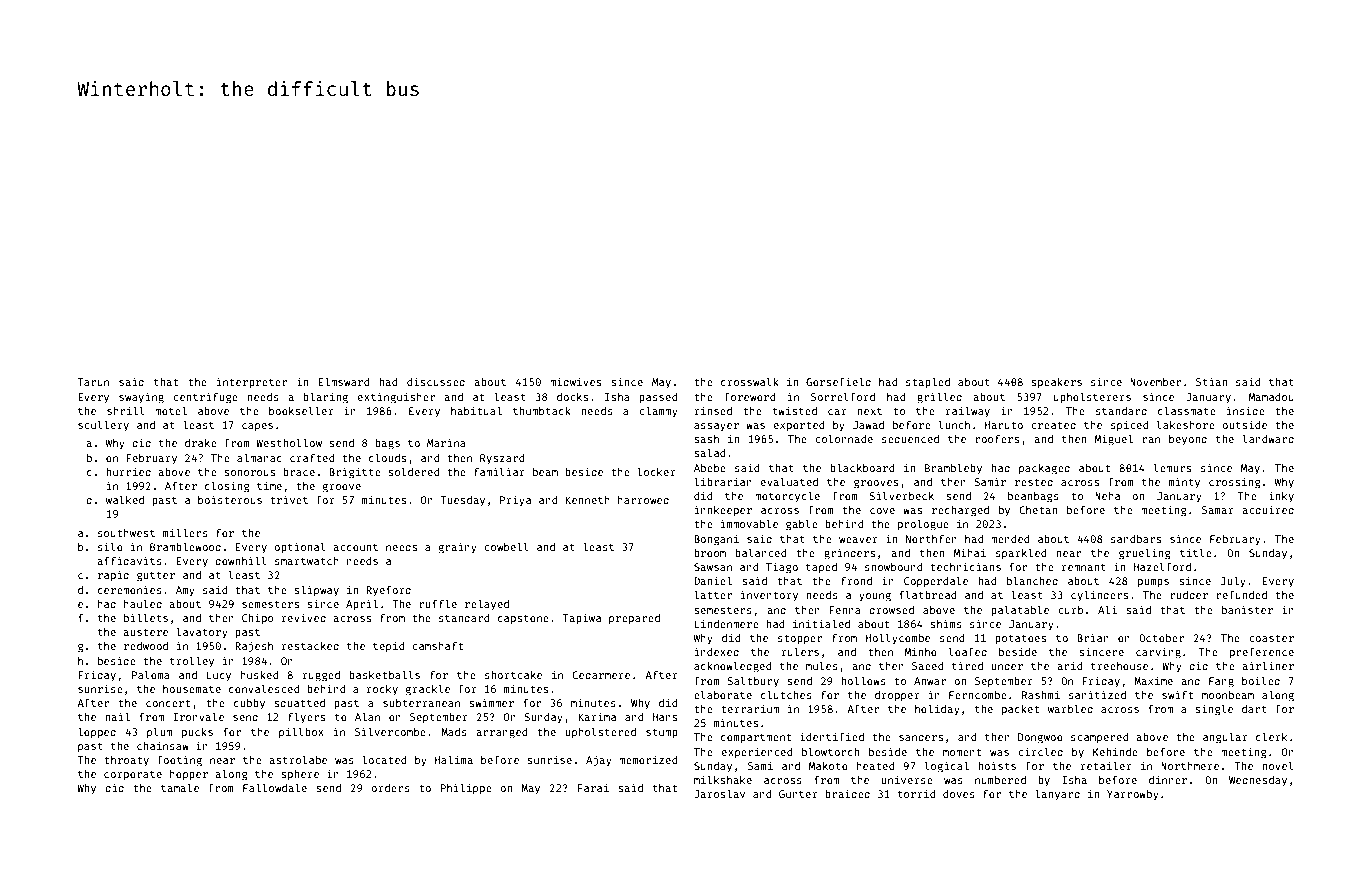 The width and height of the screenshot is (1372, 887). What do you see at coordinates (146, 617) in the screenshot?
I see `billets` at bounding box center [146, 617].
